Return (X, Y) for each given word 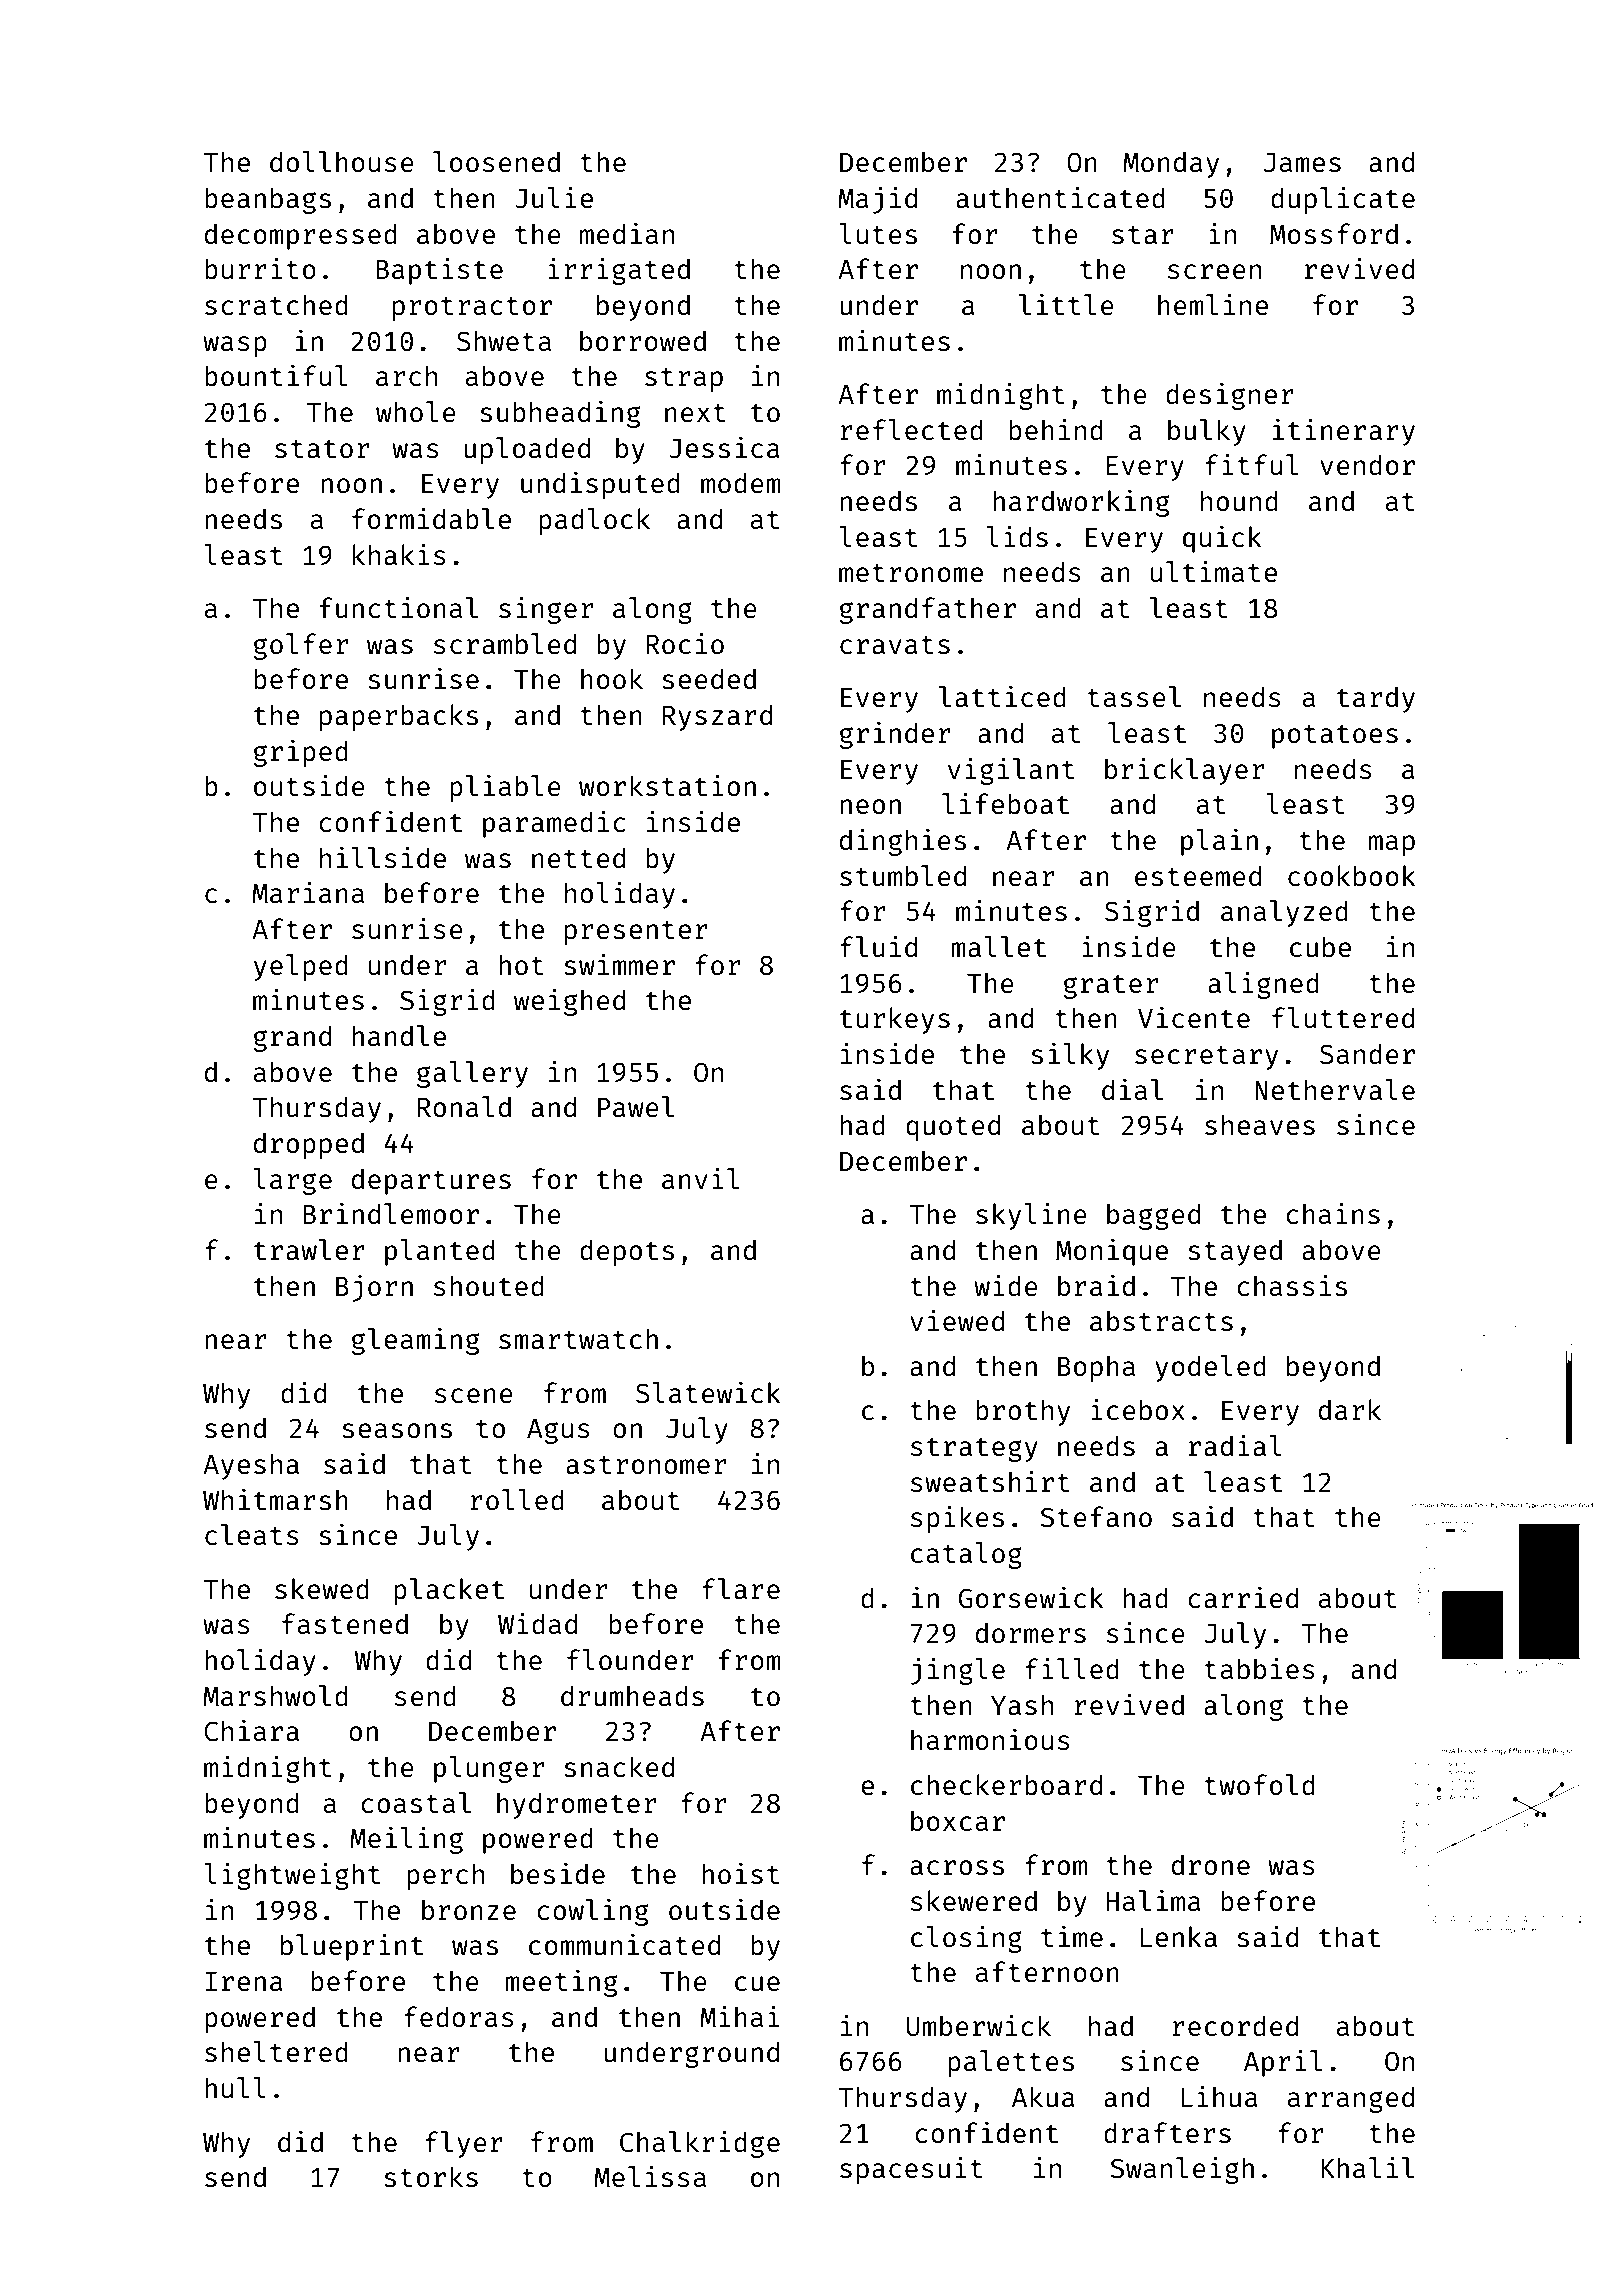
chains (1333, 1213)
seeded (709, 678)
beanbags (268, 200)
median (627, 233)
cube (1320, 946)
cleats (252, 1534)
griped (301, 753)
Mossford (1334, 233)
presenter (636, 933)
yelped (301, 967)
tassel (1134, 696)
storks (431, 2176)
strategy (974, 1450)
